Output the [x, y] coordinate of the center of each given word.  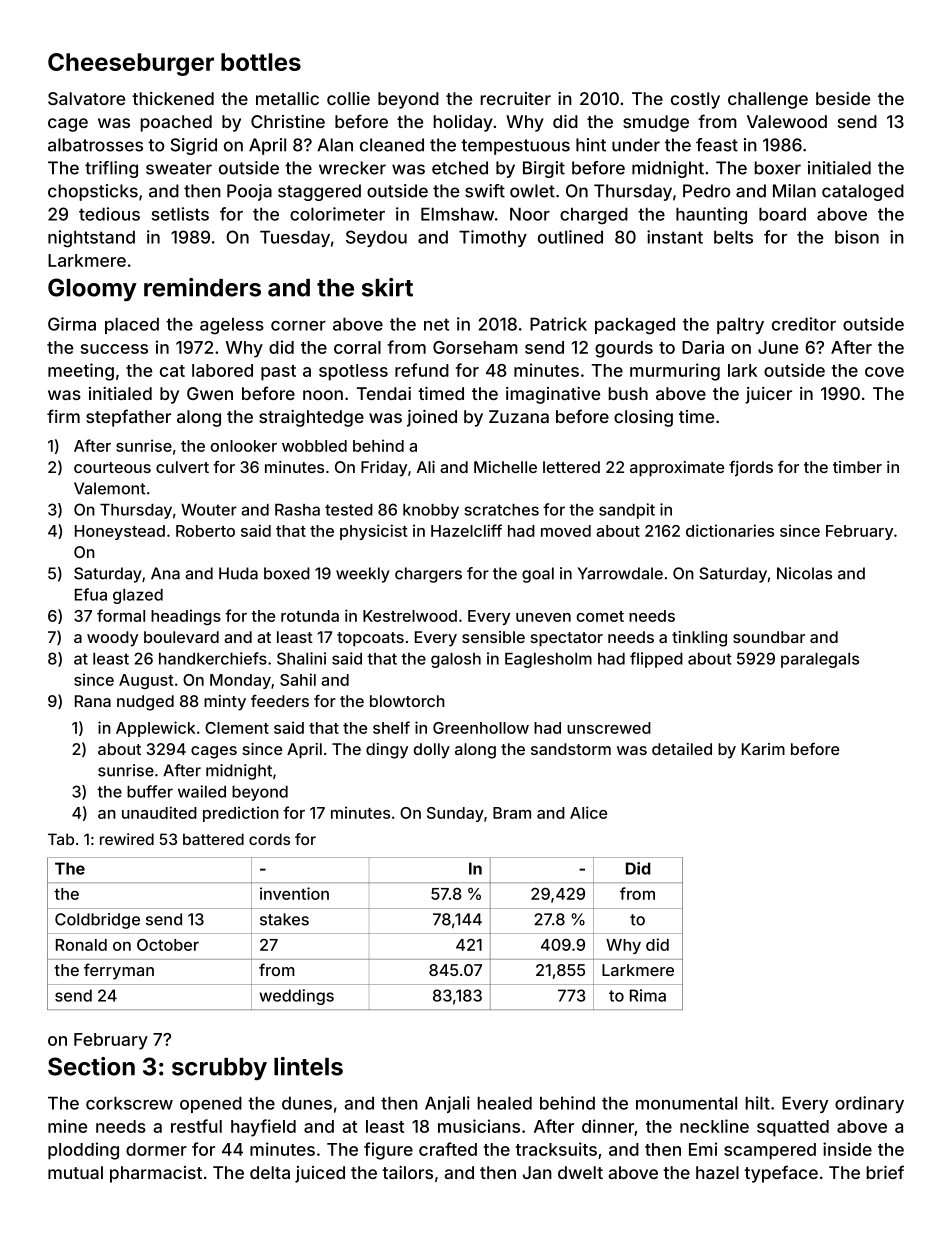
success [114, 349]
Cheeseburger [131, 64]
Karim [763, 749]
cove [884, 372]
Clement [237, 728]
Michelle [505, 467]
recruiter [516, 98]
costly [695, 100]
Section [91, 1066]
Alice [588, 812]
